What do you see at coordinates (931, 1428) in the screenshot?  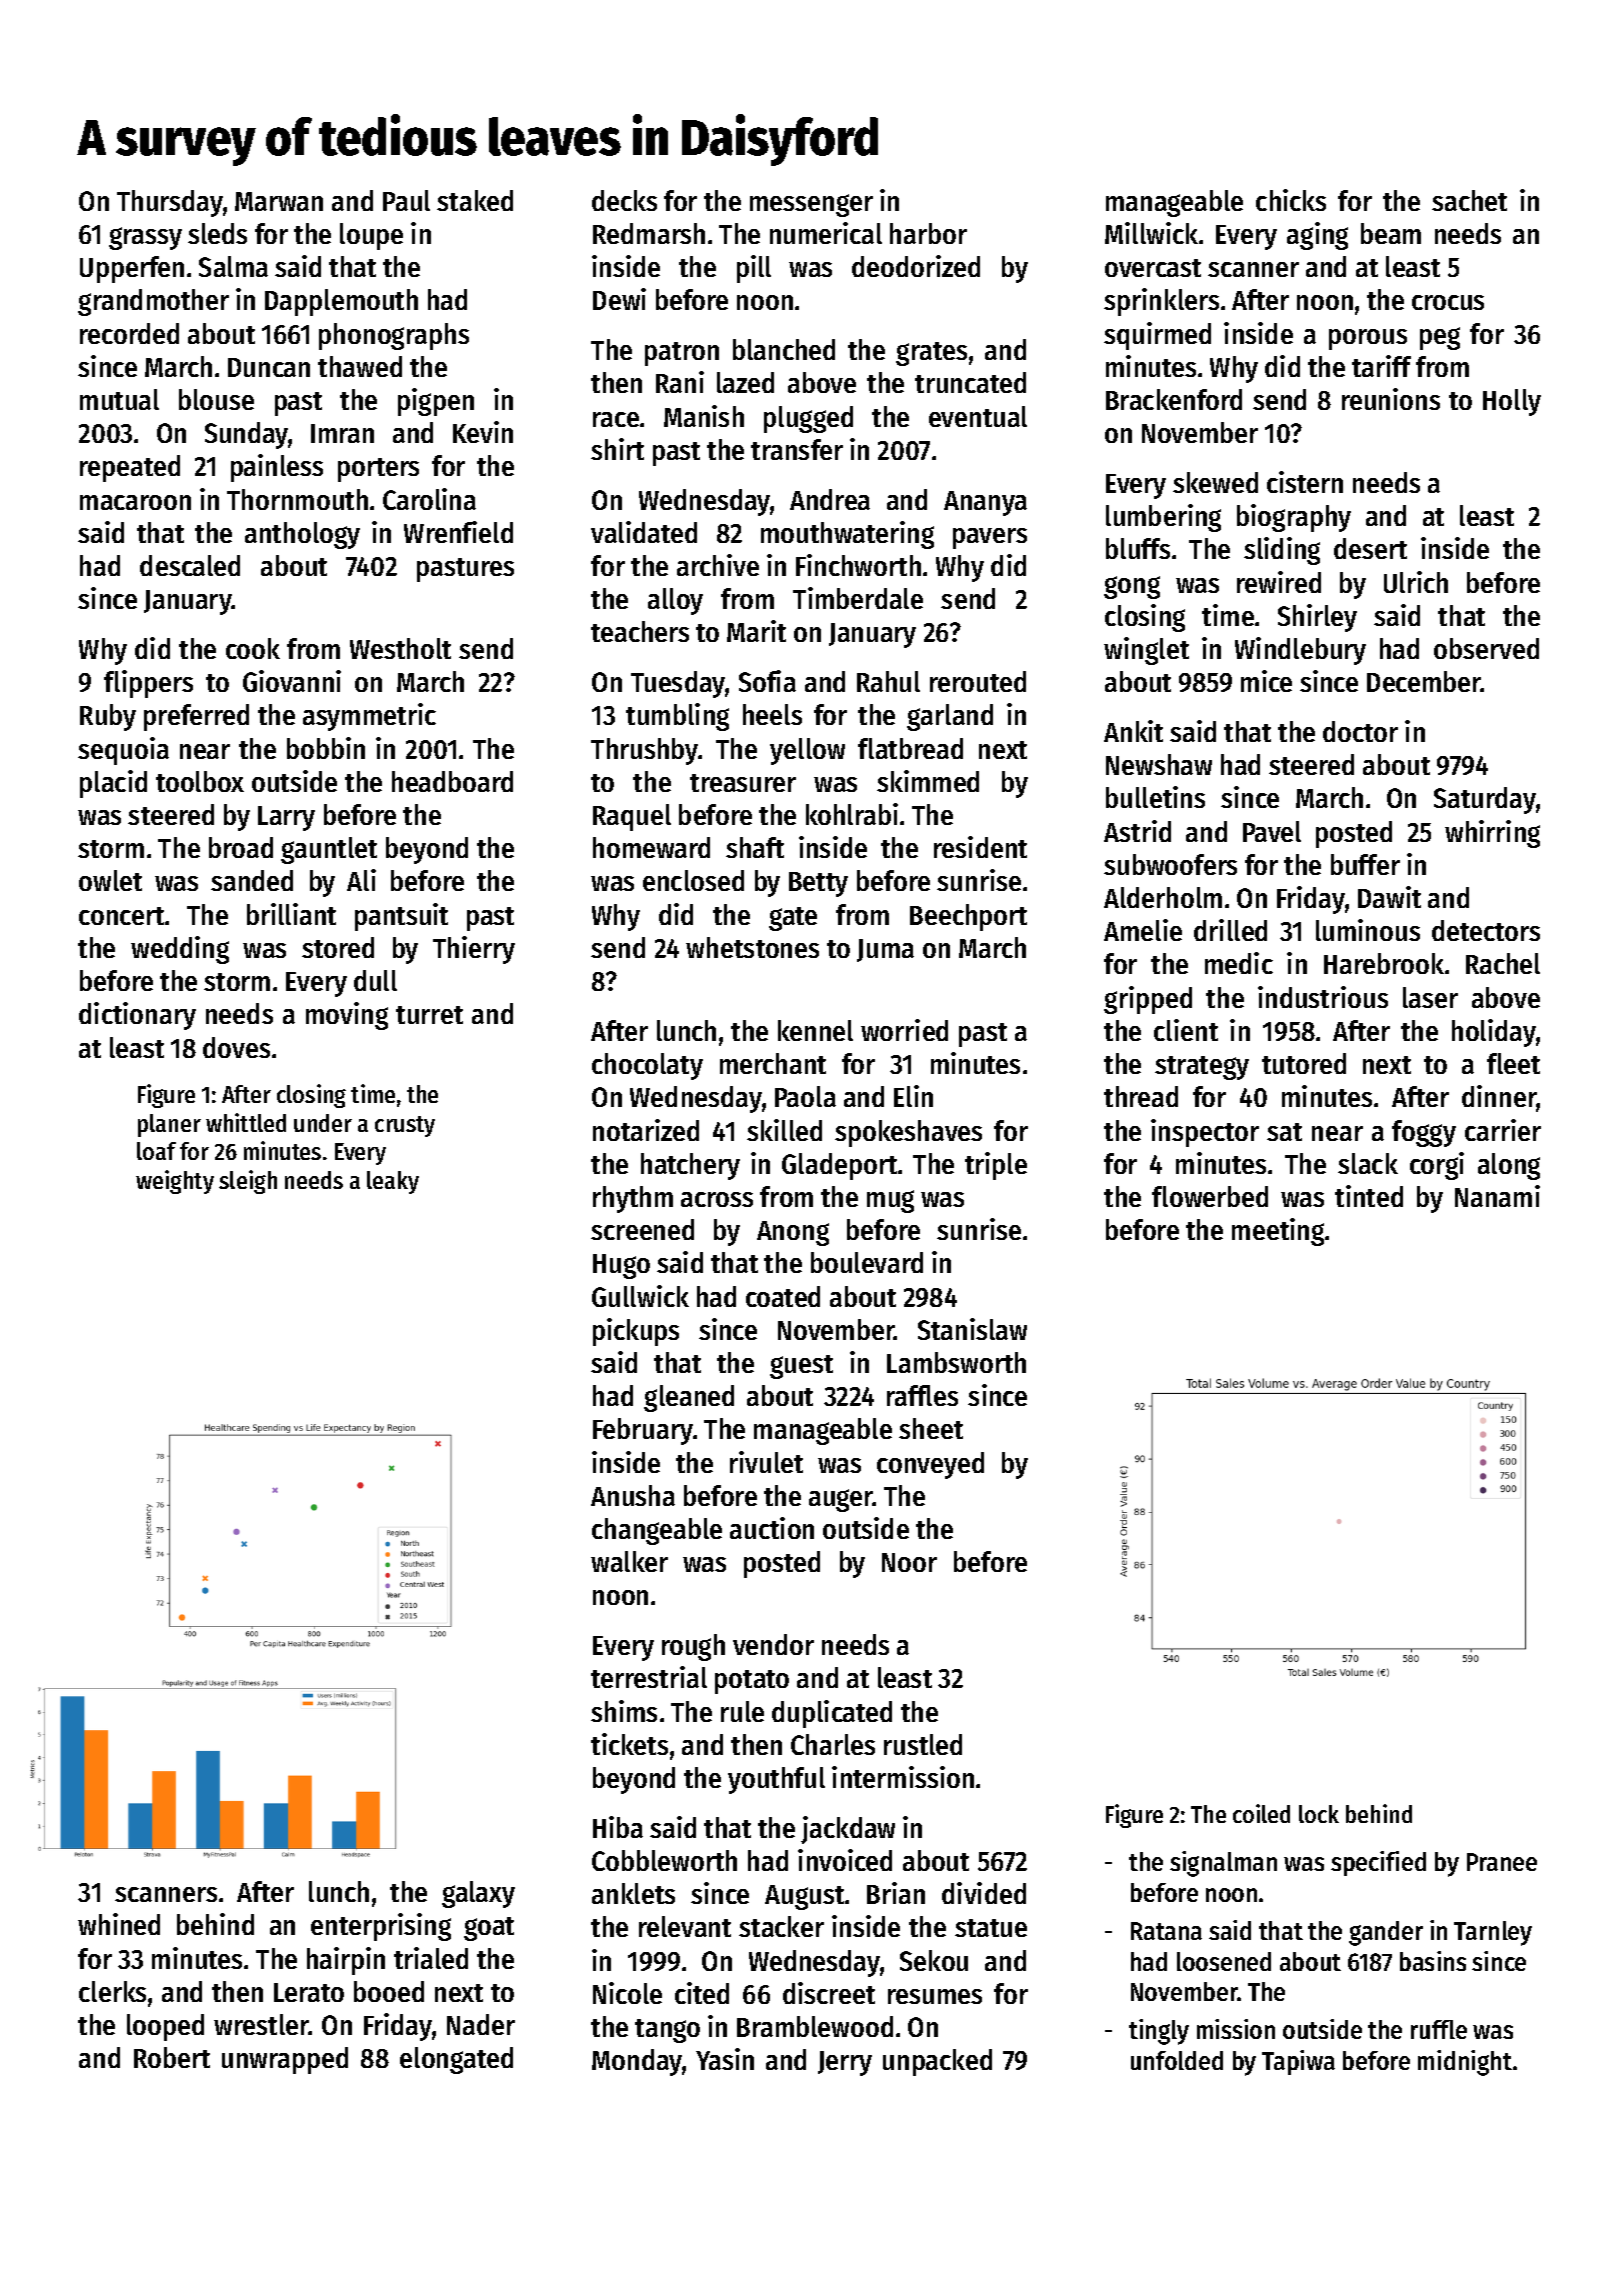 I see `sheet` at bounding box center [931, 1428].
